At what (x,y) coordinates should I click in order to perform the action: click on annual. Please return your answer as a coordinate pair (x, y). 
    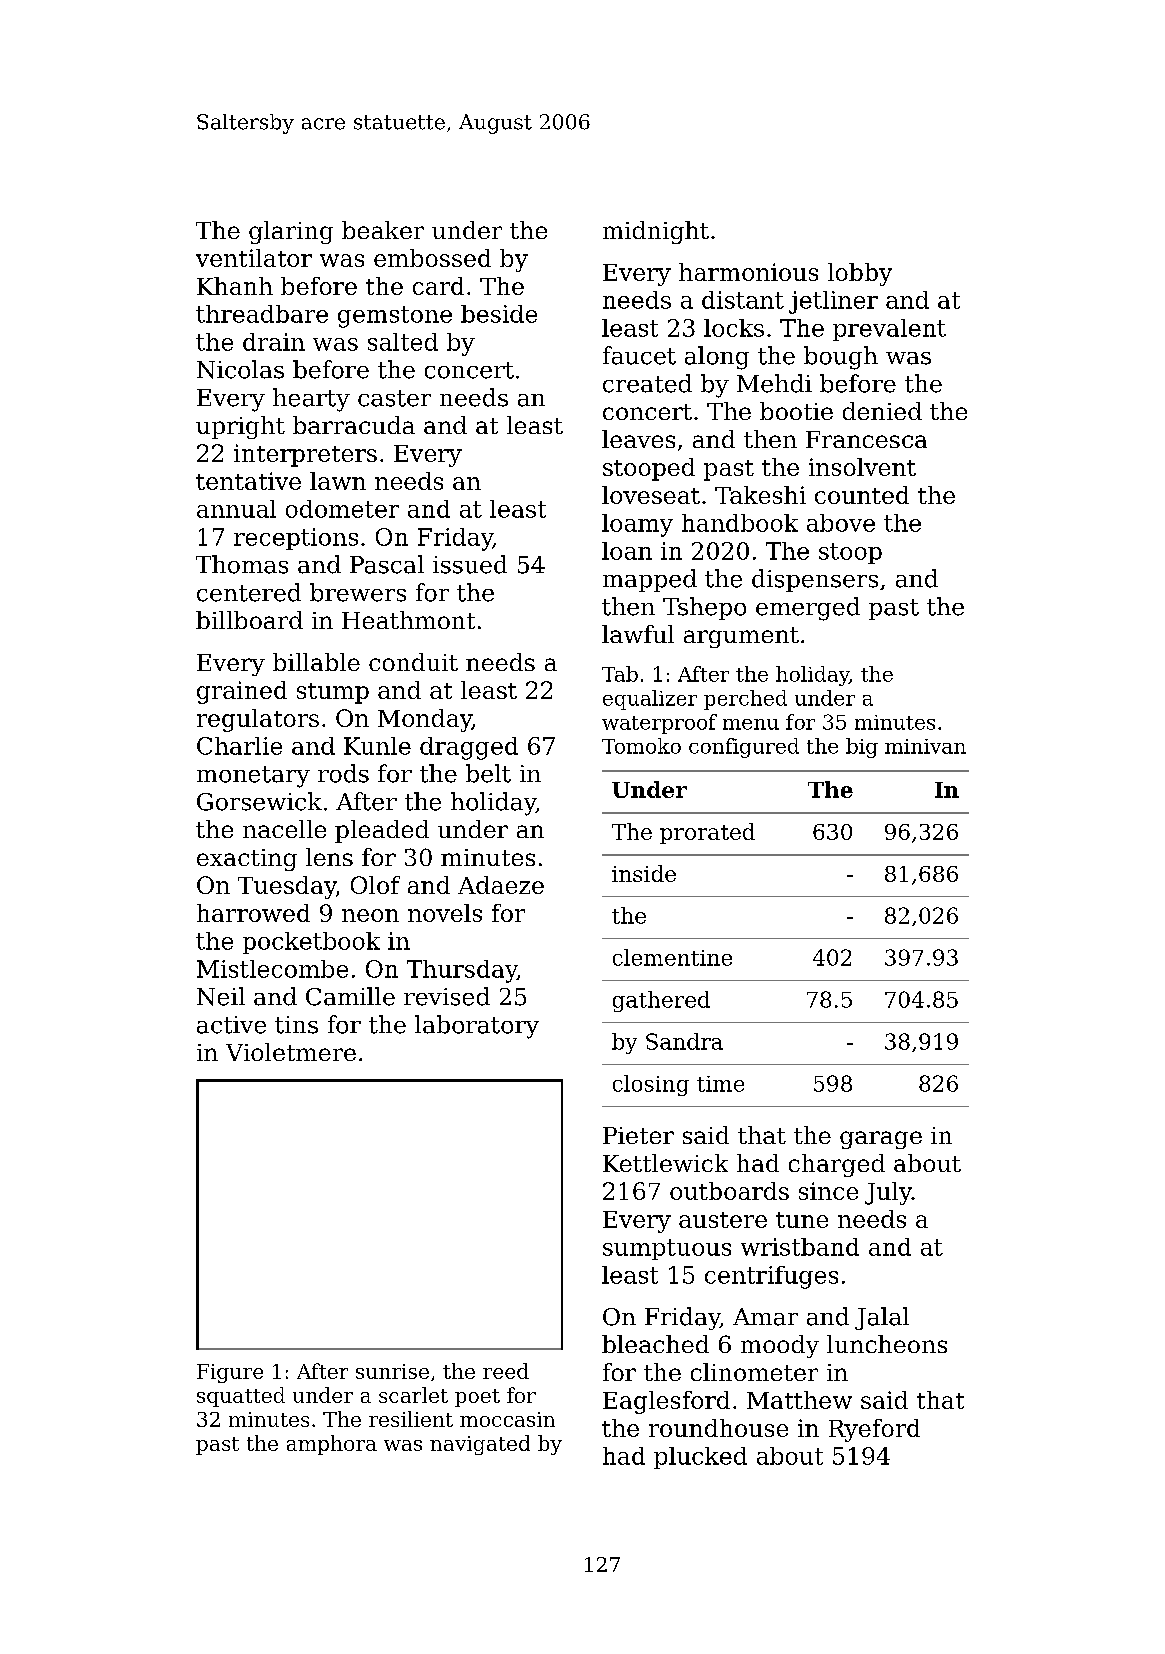
    Looking at the image, I should click on (236, 509).
